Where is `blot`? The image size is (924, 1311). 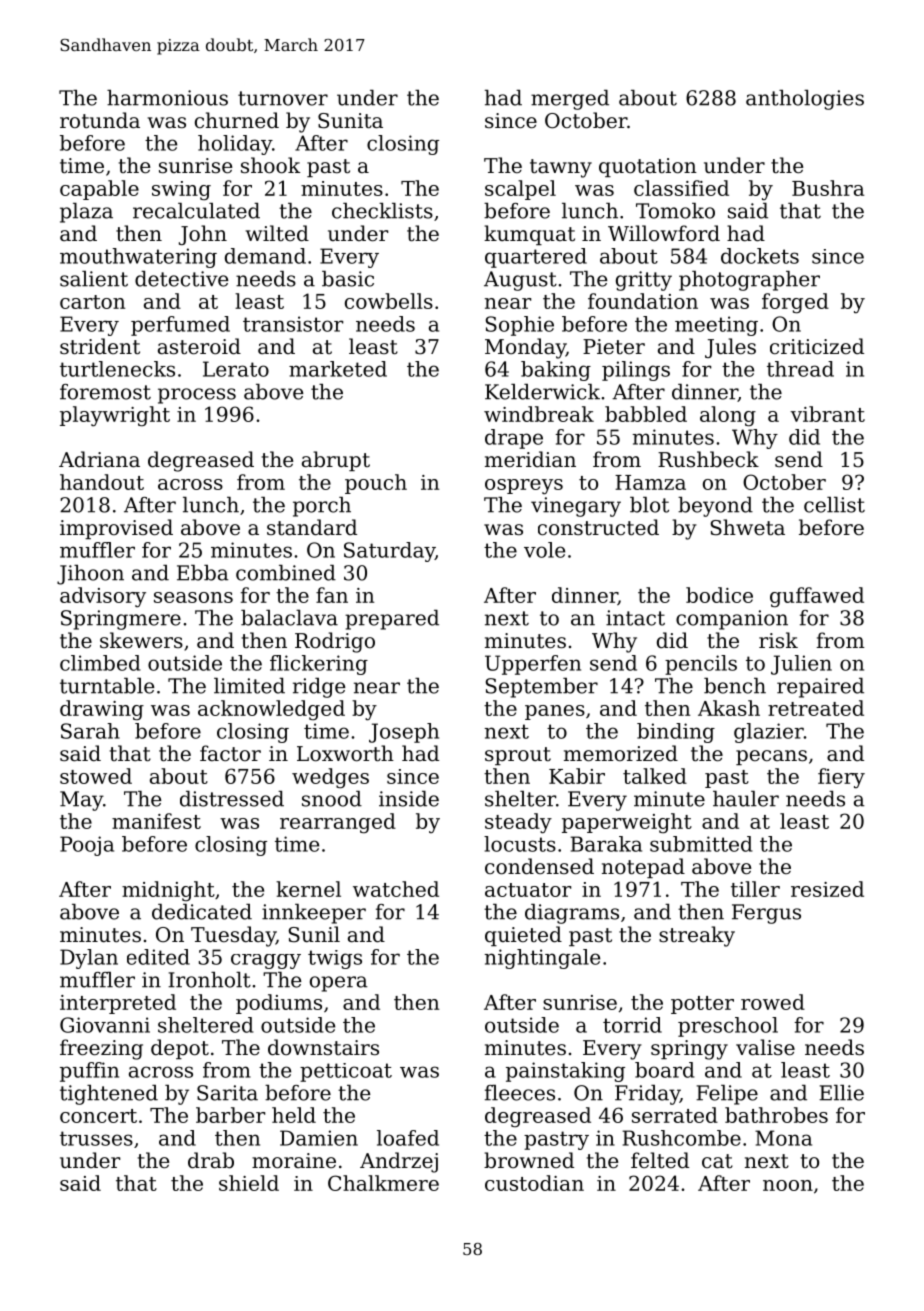
blot is located at coordinates (649, 505).
